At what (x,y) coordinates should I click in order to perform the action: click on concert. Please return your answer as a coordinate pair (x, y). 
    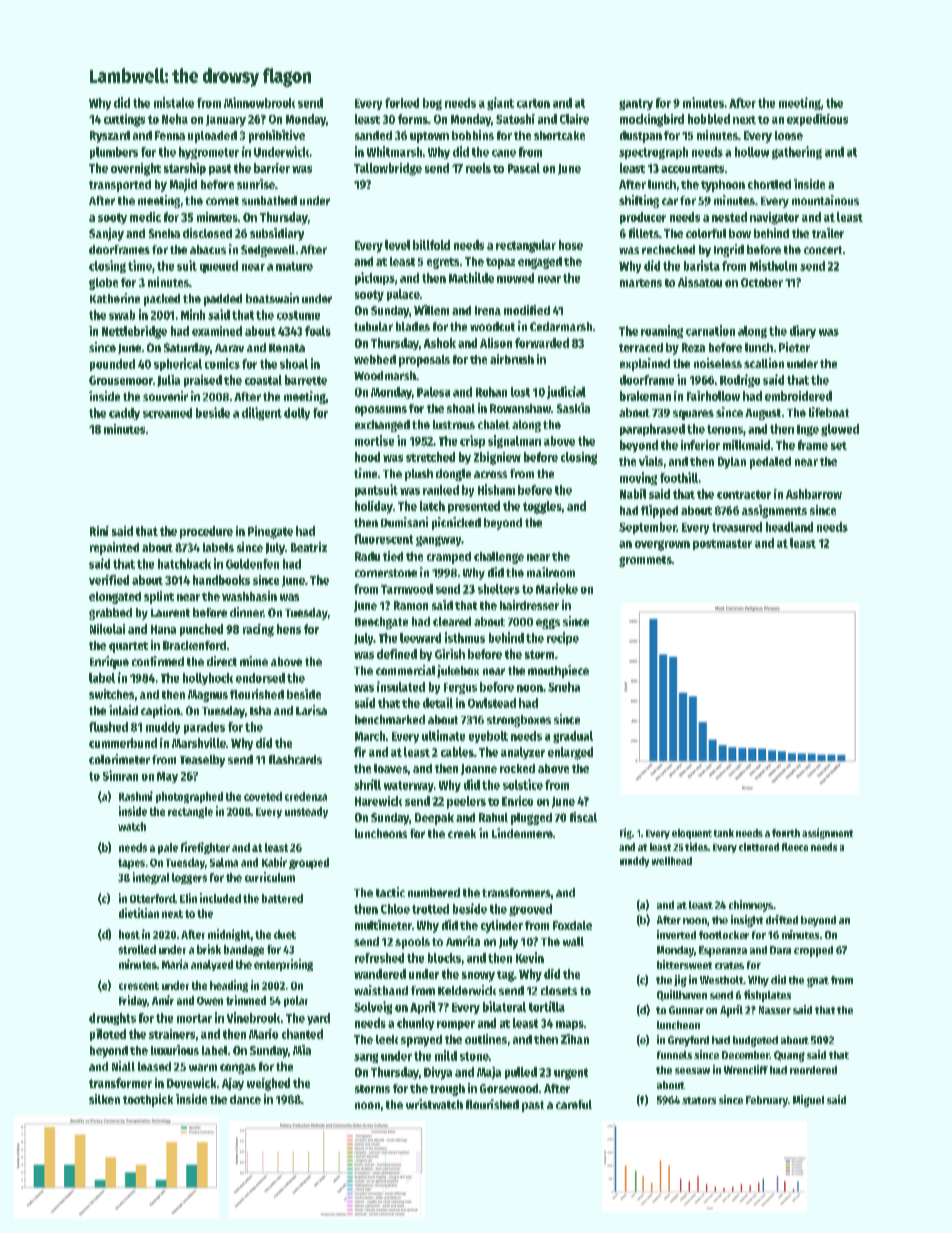
    Looking at the image, I should click on (823, 250).
